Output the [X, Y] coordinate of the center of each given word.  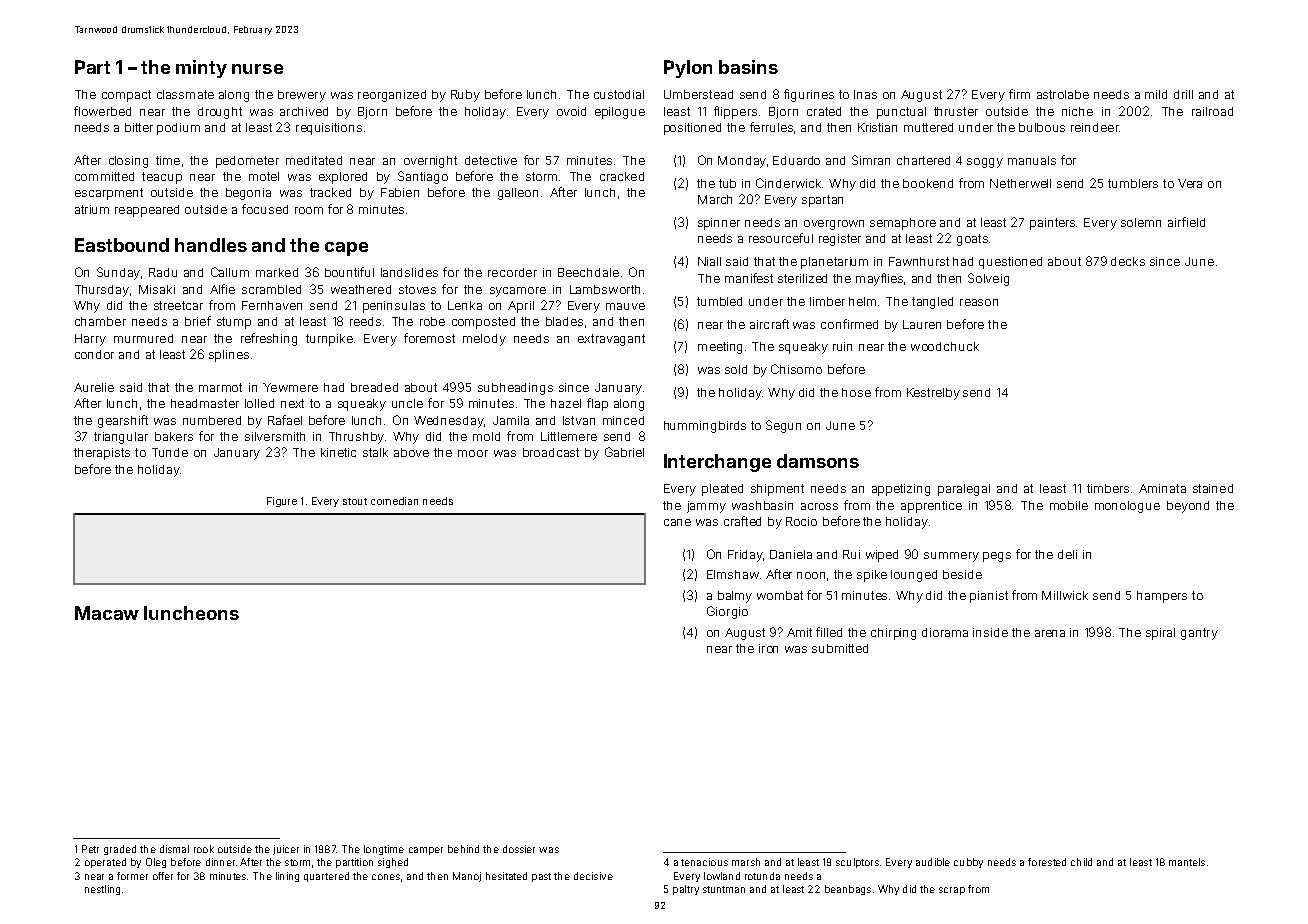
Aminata [1162, 488]
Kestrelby [933, 394]
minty [201, 69]
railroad [1212, 111]
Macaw [107, 613]
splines [229, 356]
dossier [519, 849]
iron [768, 648]
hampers [1162, 597]
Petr [90, 849]
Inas [865, 94]
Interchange [717, 463]
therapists [102, 454]
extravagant [611, 340]
